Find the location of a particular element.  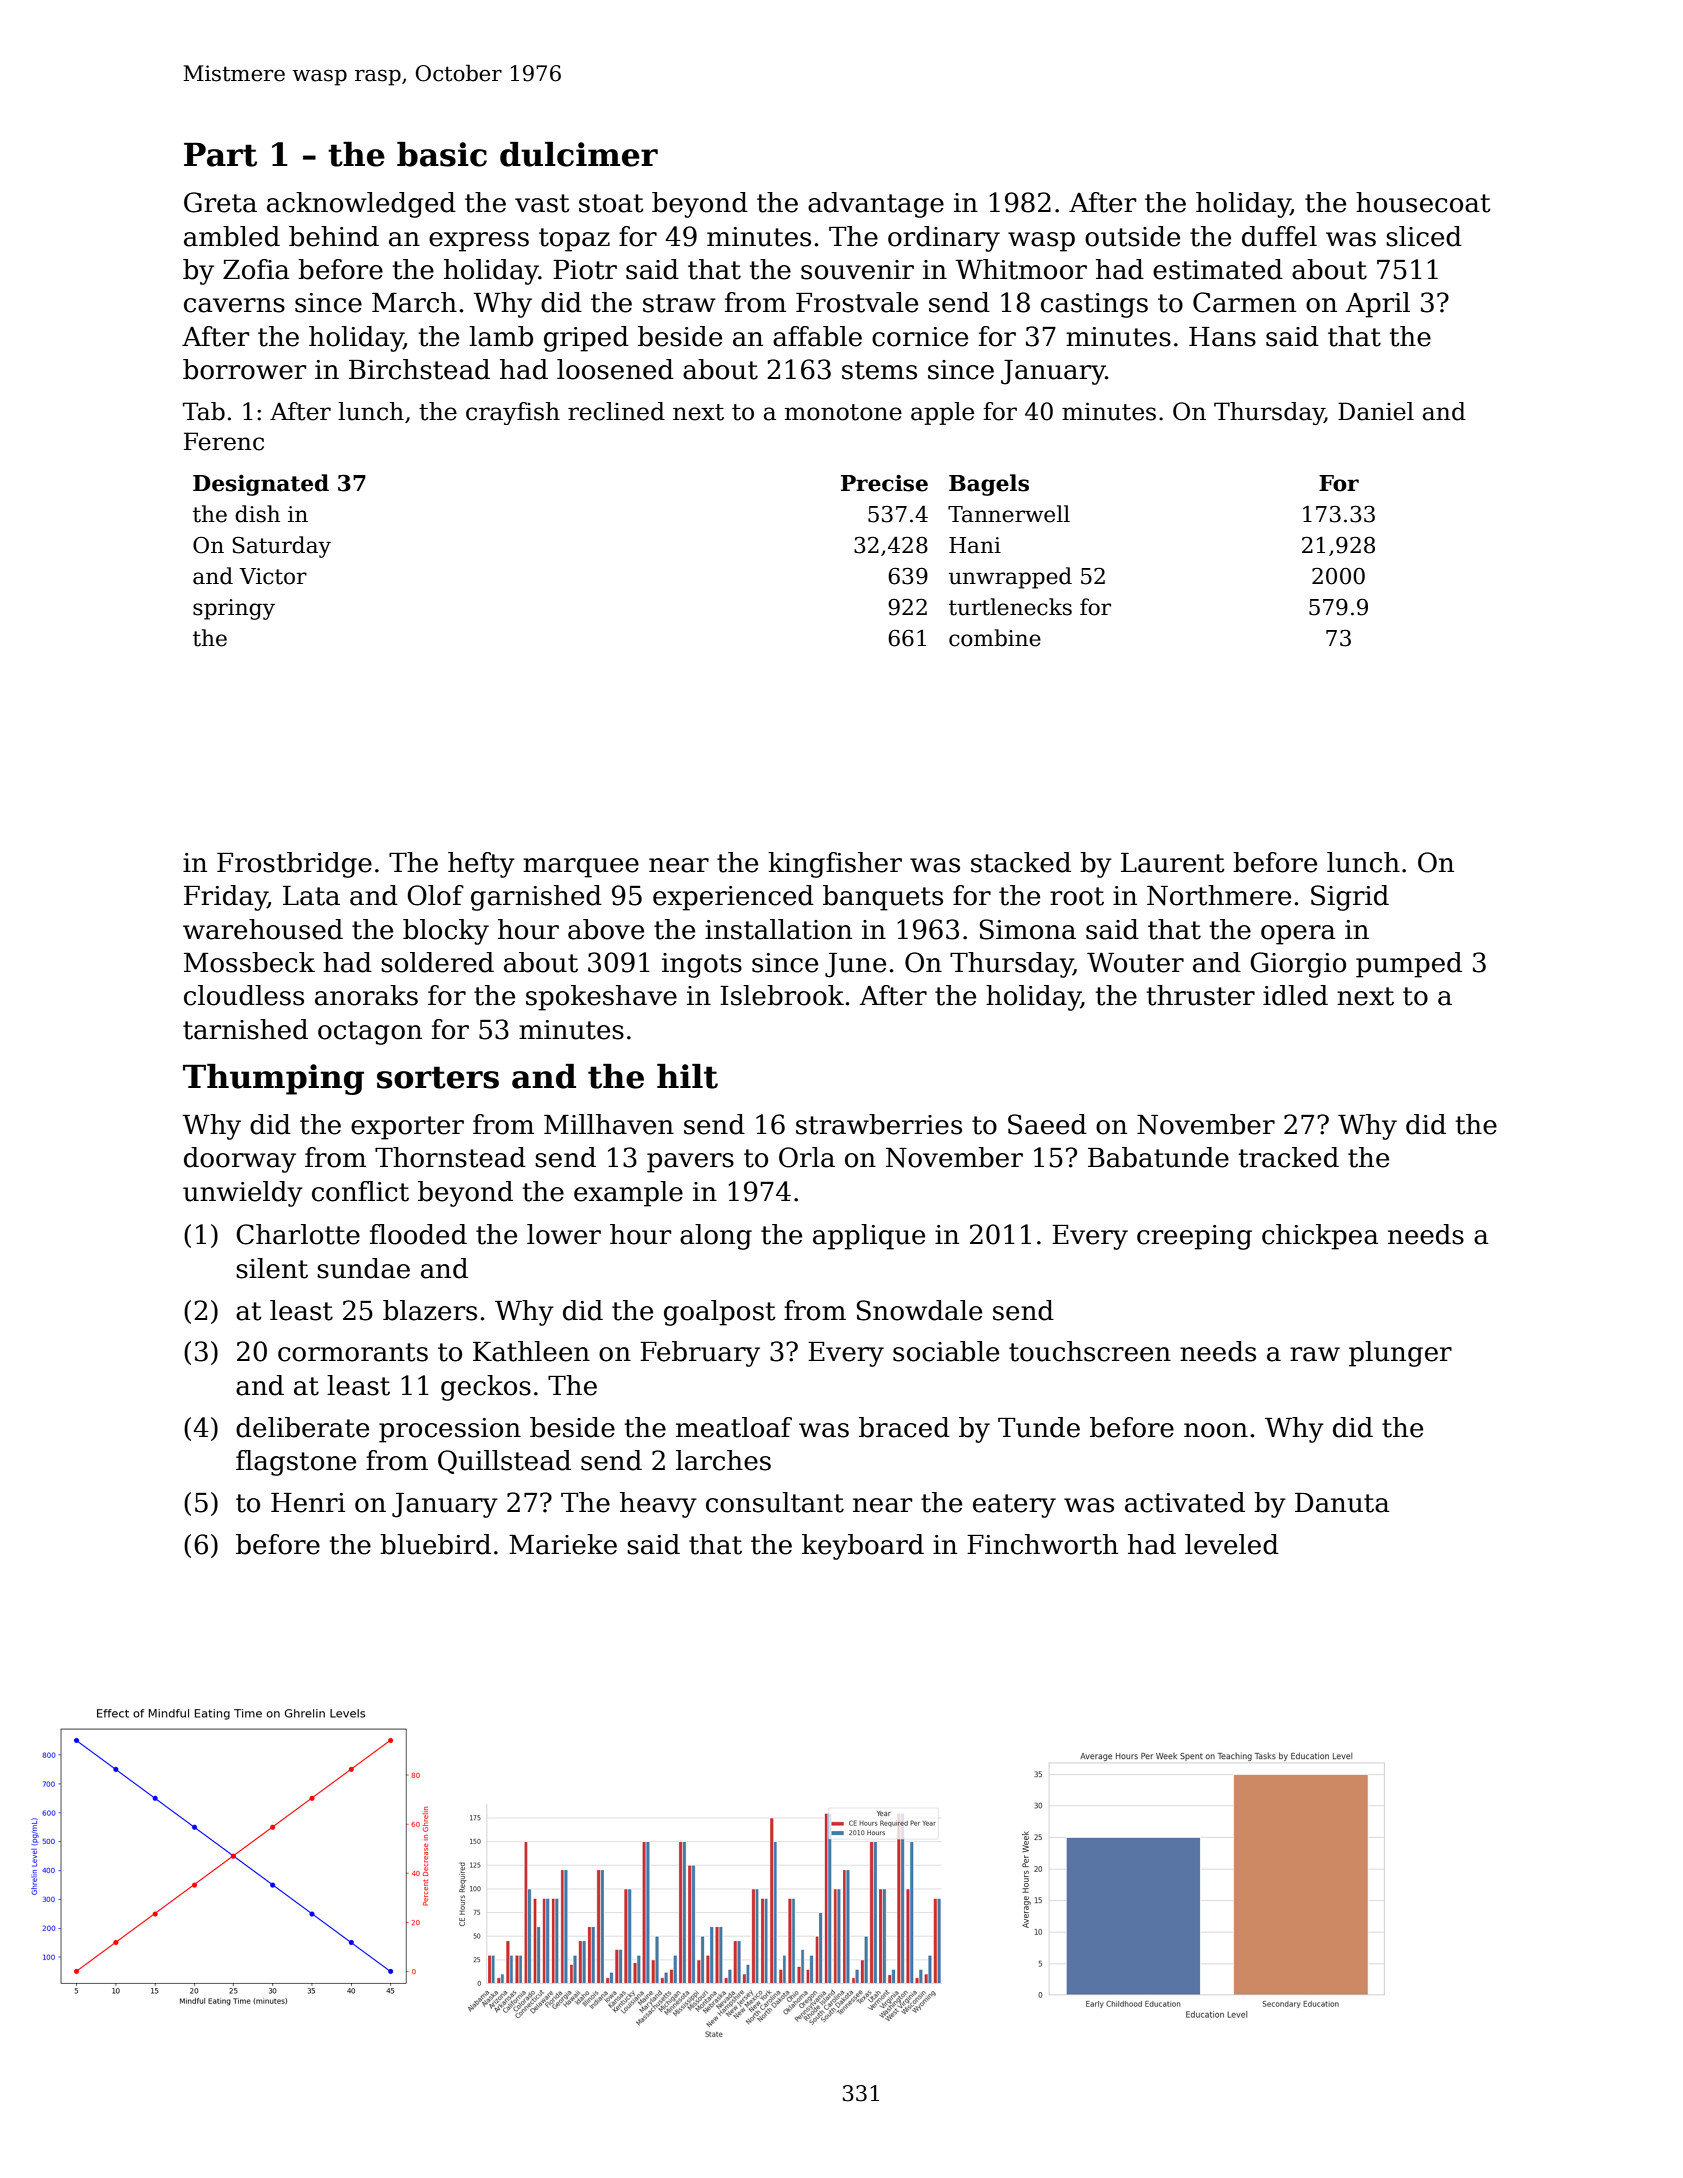

housecoat is located at coordinates (1423, 202).
